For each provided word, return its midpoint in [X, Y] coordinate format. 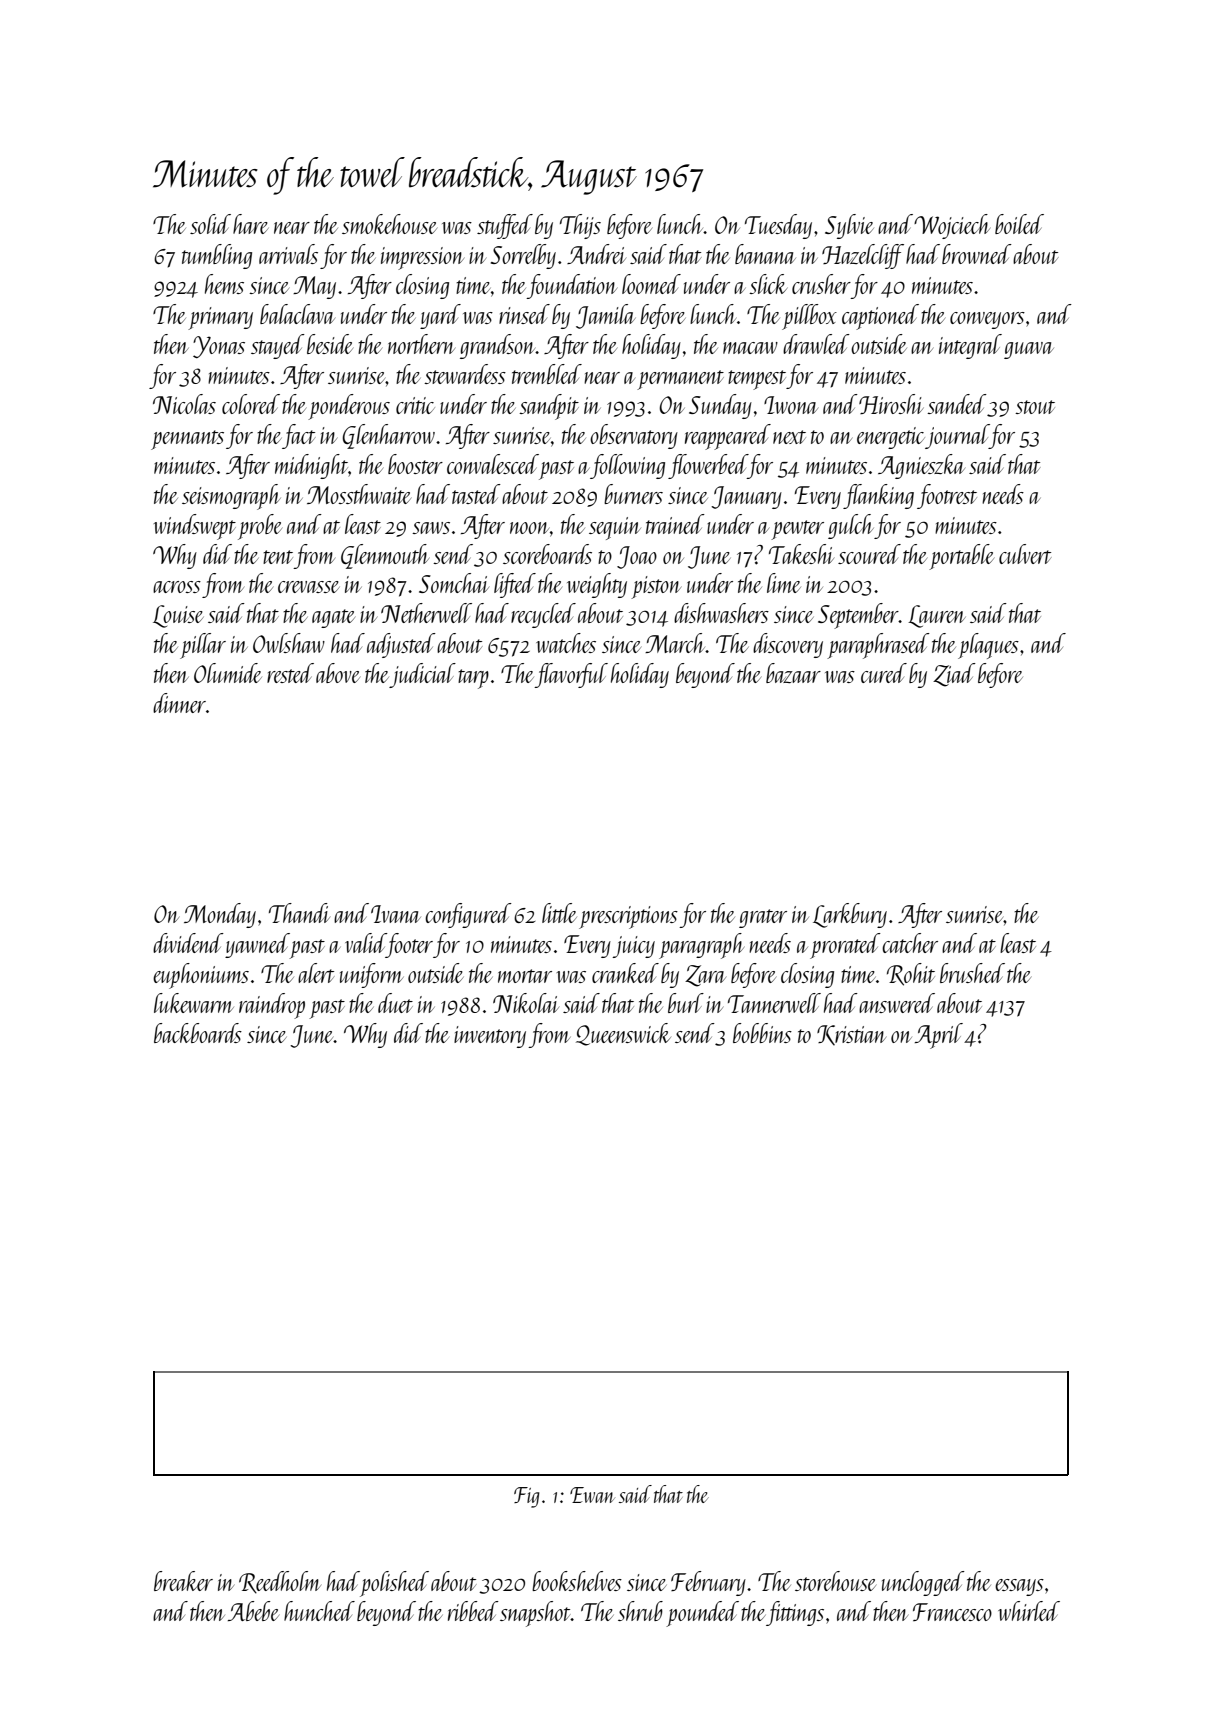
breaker [183, 1581]
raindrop [272, 1006]
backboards [198, 1033]
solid [210, 224]
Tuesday [778, 226]
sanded [957, 404]
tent [278, 557]
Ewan [592, 1495]
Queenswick [623, 1034]
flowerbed [708, 466]
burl [686, 1003]
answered [897, 1003]
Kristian [851, 1035]
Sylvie [849, 226]
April [939, 1036]
